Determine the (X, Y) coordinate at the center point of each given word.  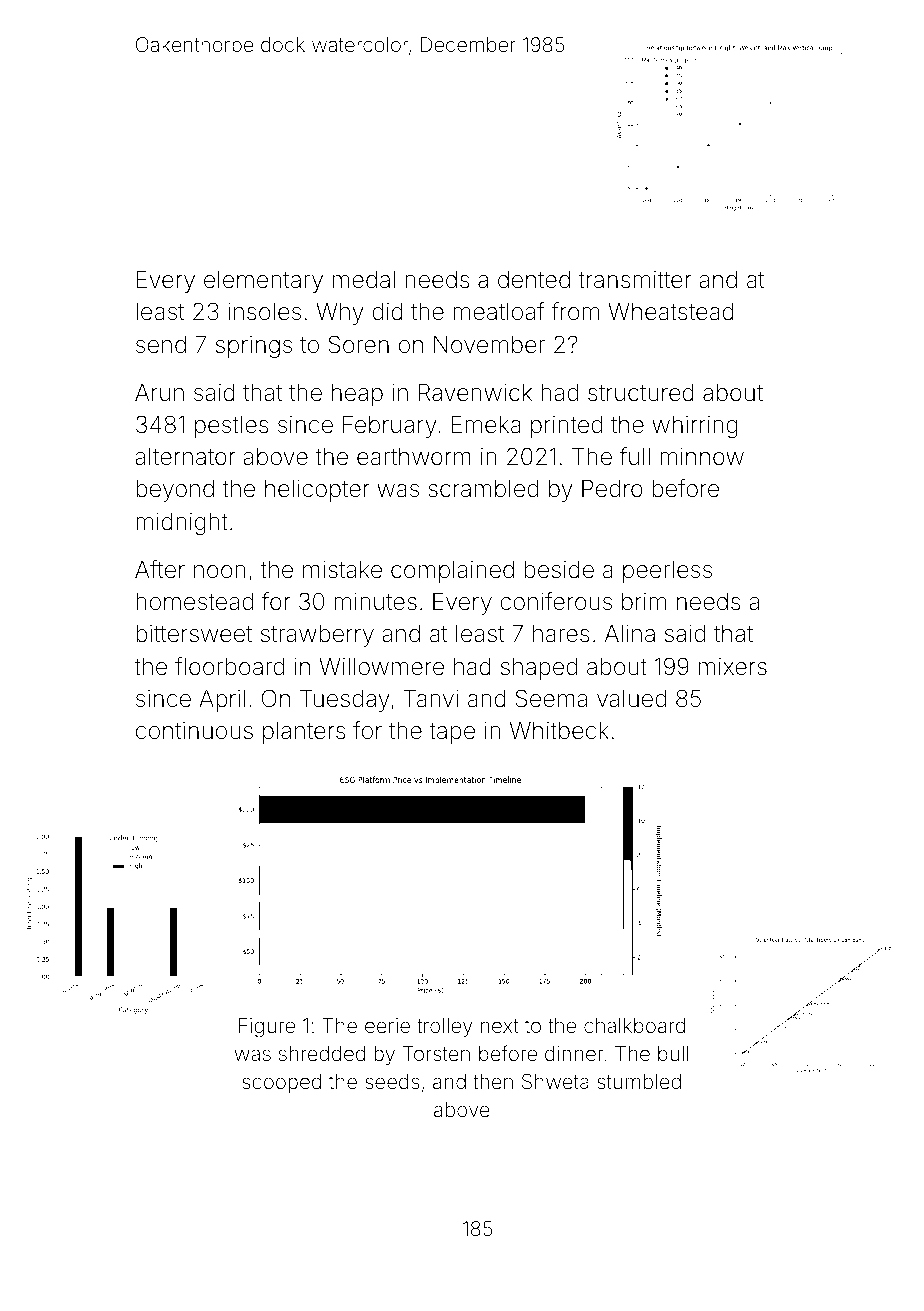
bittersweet (194, 634)
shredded (322, 1053)
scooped (281, 1083)
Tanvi (431, 699)
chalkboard (634, 1025)
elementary (263, 282)
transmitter (634, 280)
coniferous (556, 601)
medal (364, 280)
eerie (387, 1025)
